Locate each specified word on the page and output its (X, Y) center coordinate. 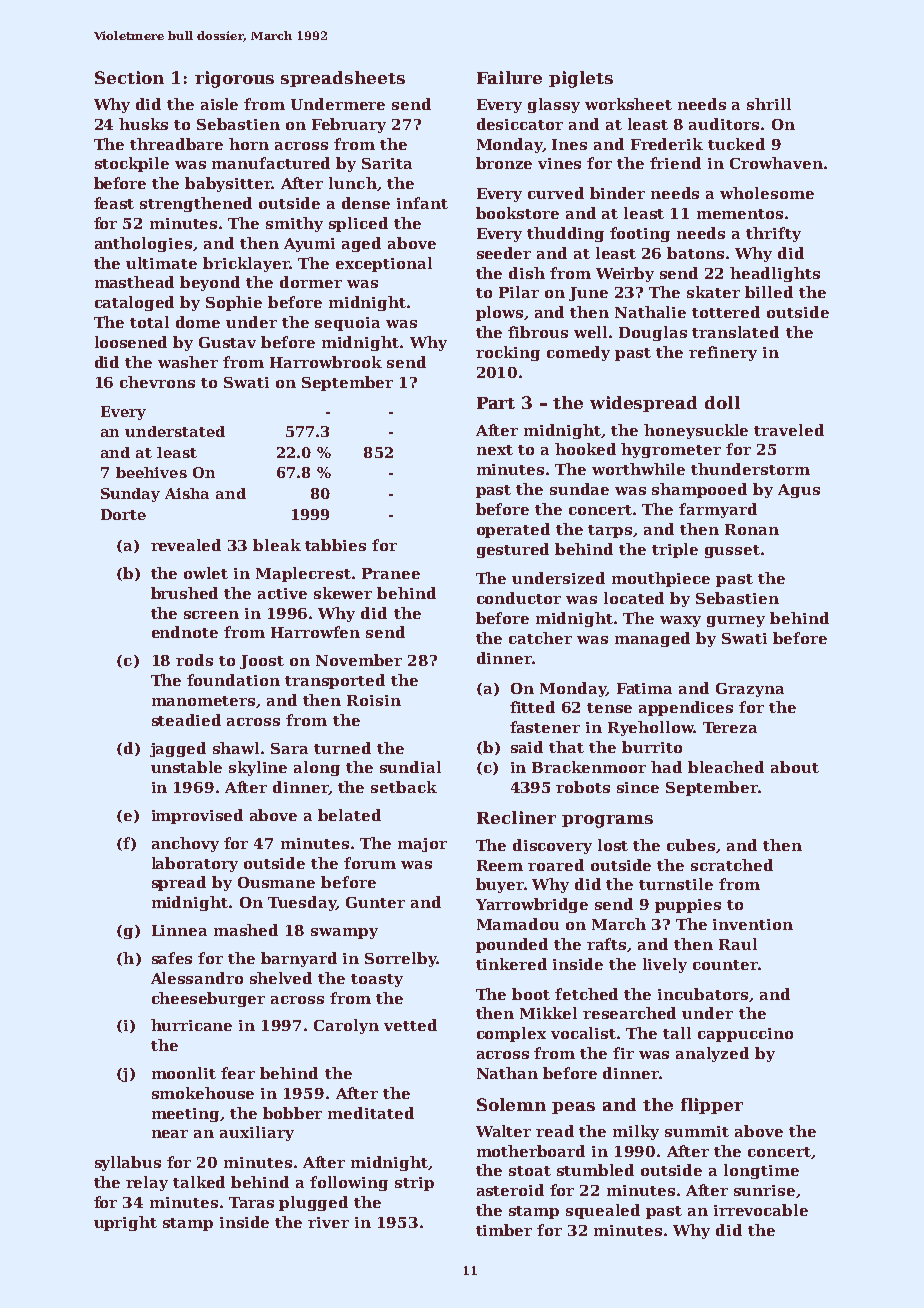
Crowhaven (776, 163)
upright (125, 1223)
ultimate (161, 263)
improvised (197, 816)
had (666, 767)
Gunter (375, 902)
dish (527, 273)
